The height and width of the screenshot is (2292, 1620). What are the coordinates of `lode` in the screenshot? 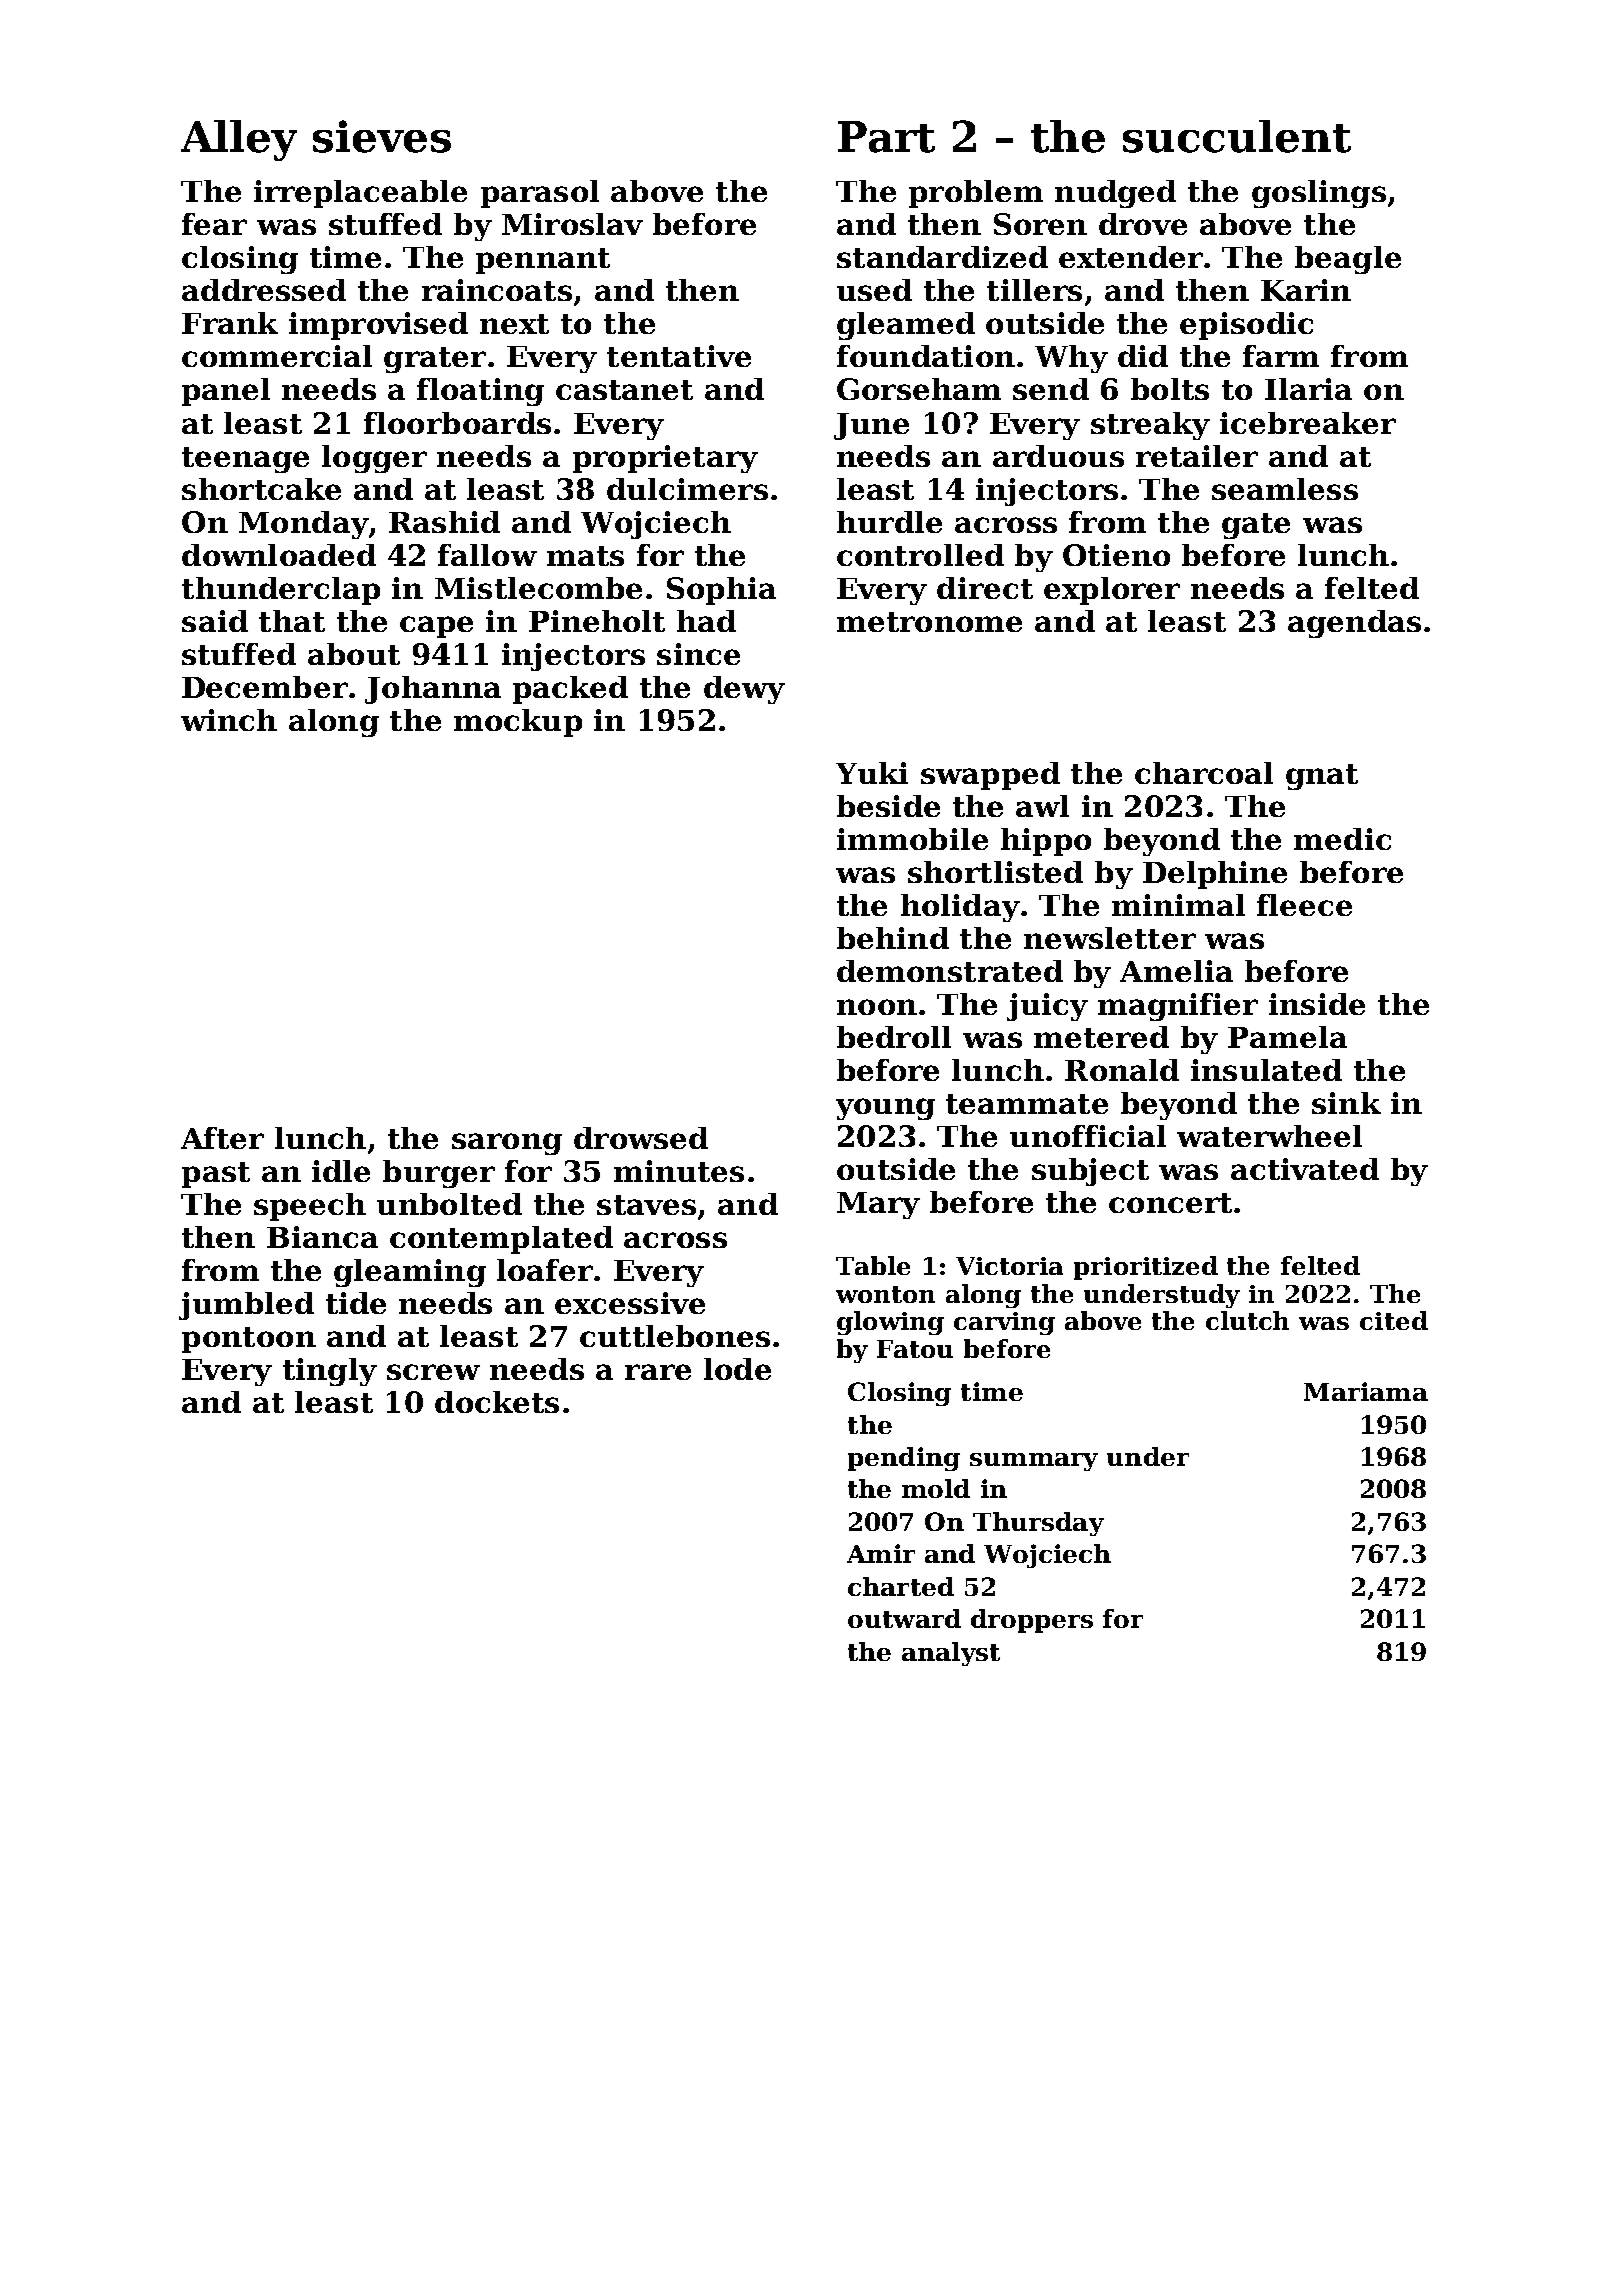 It's located at (737, 1369).
